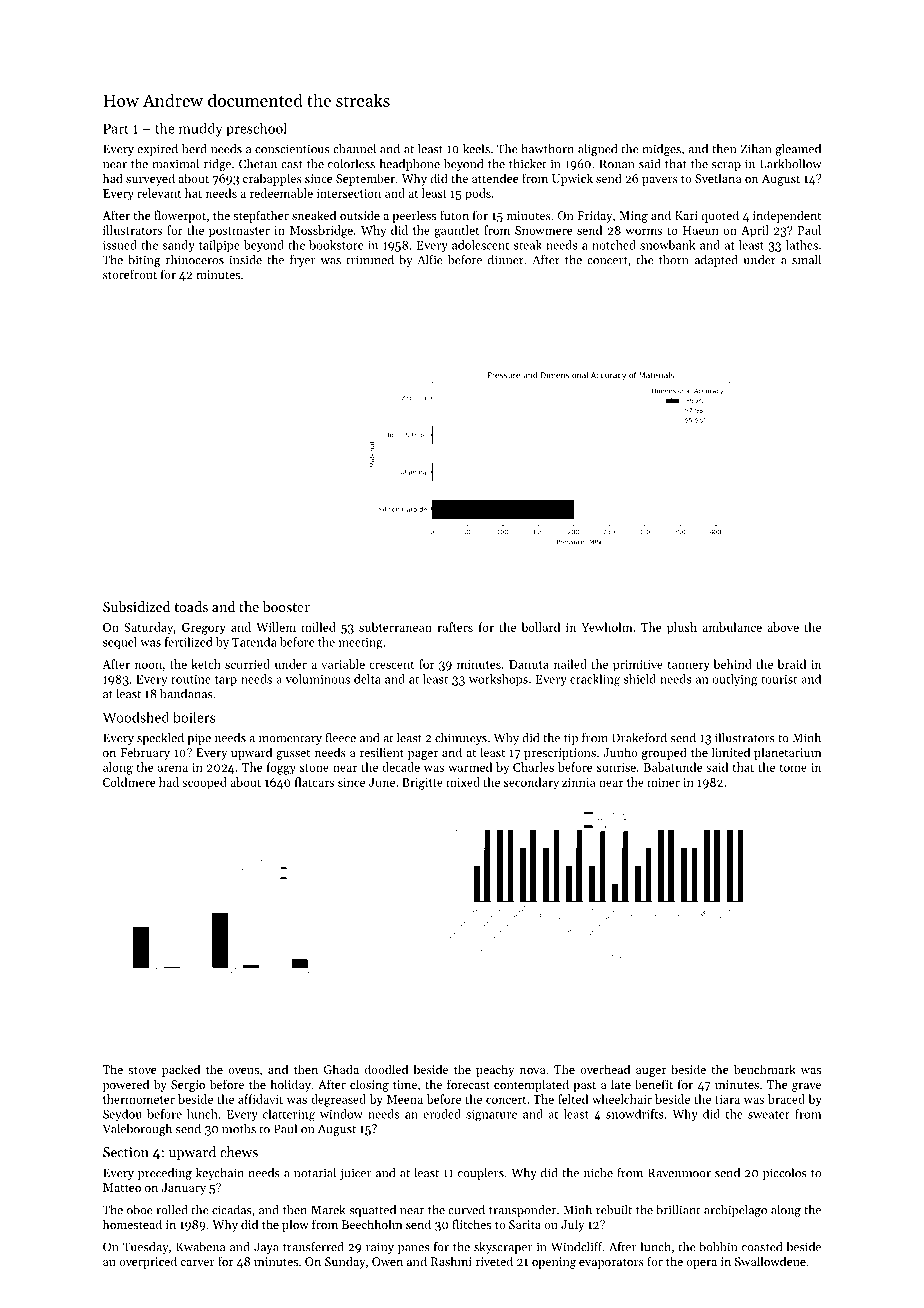  What do you see at coordinates (686, 215) in the page?
I see `Kari` at bounding box center [686, 215].
